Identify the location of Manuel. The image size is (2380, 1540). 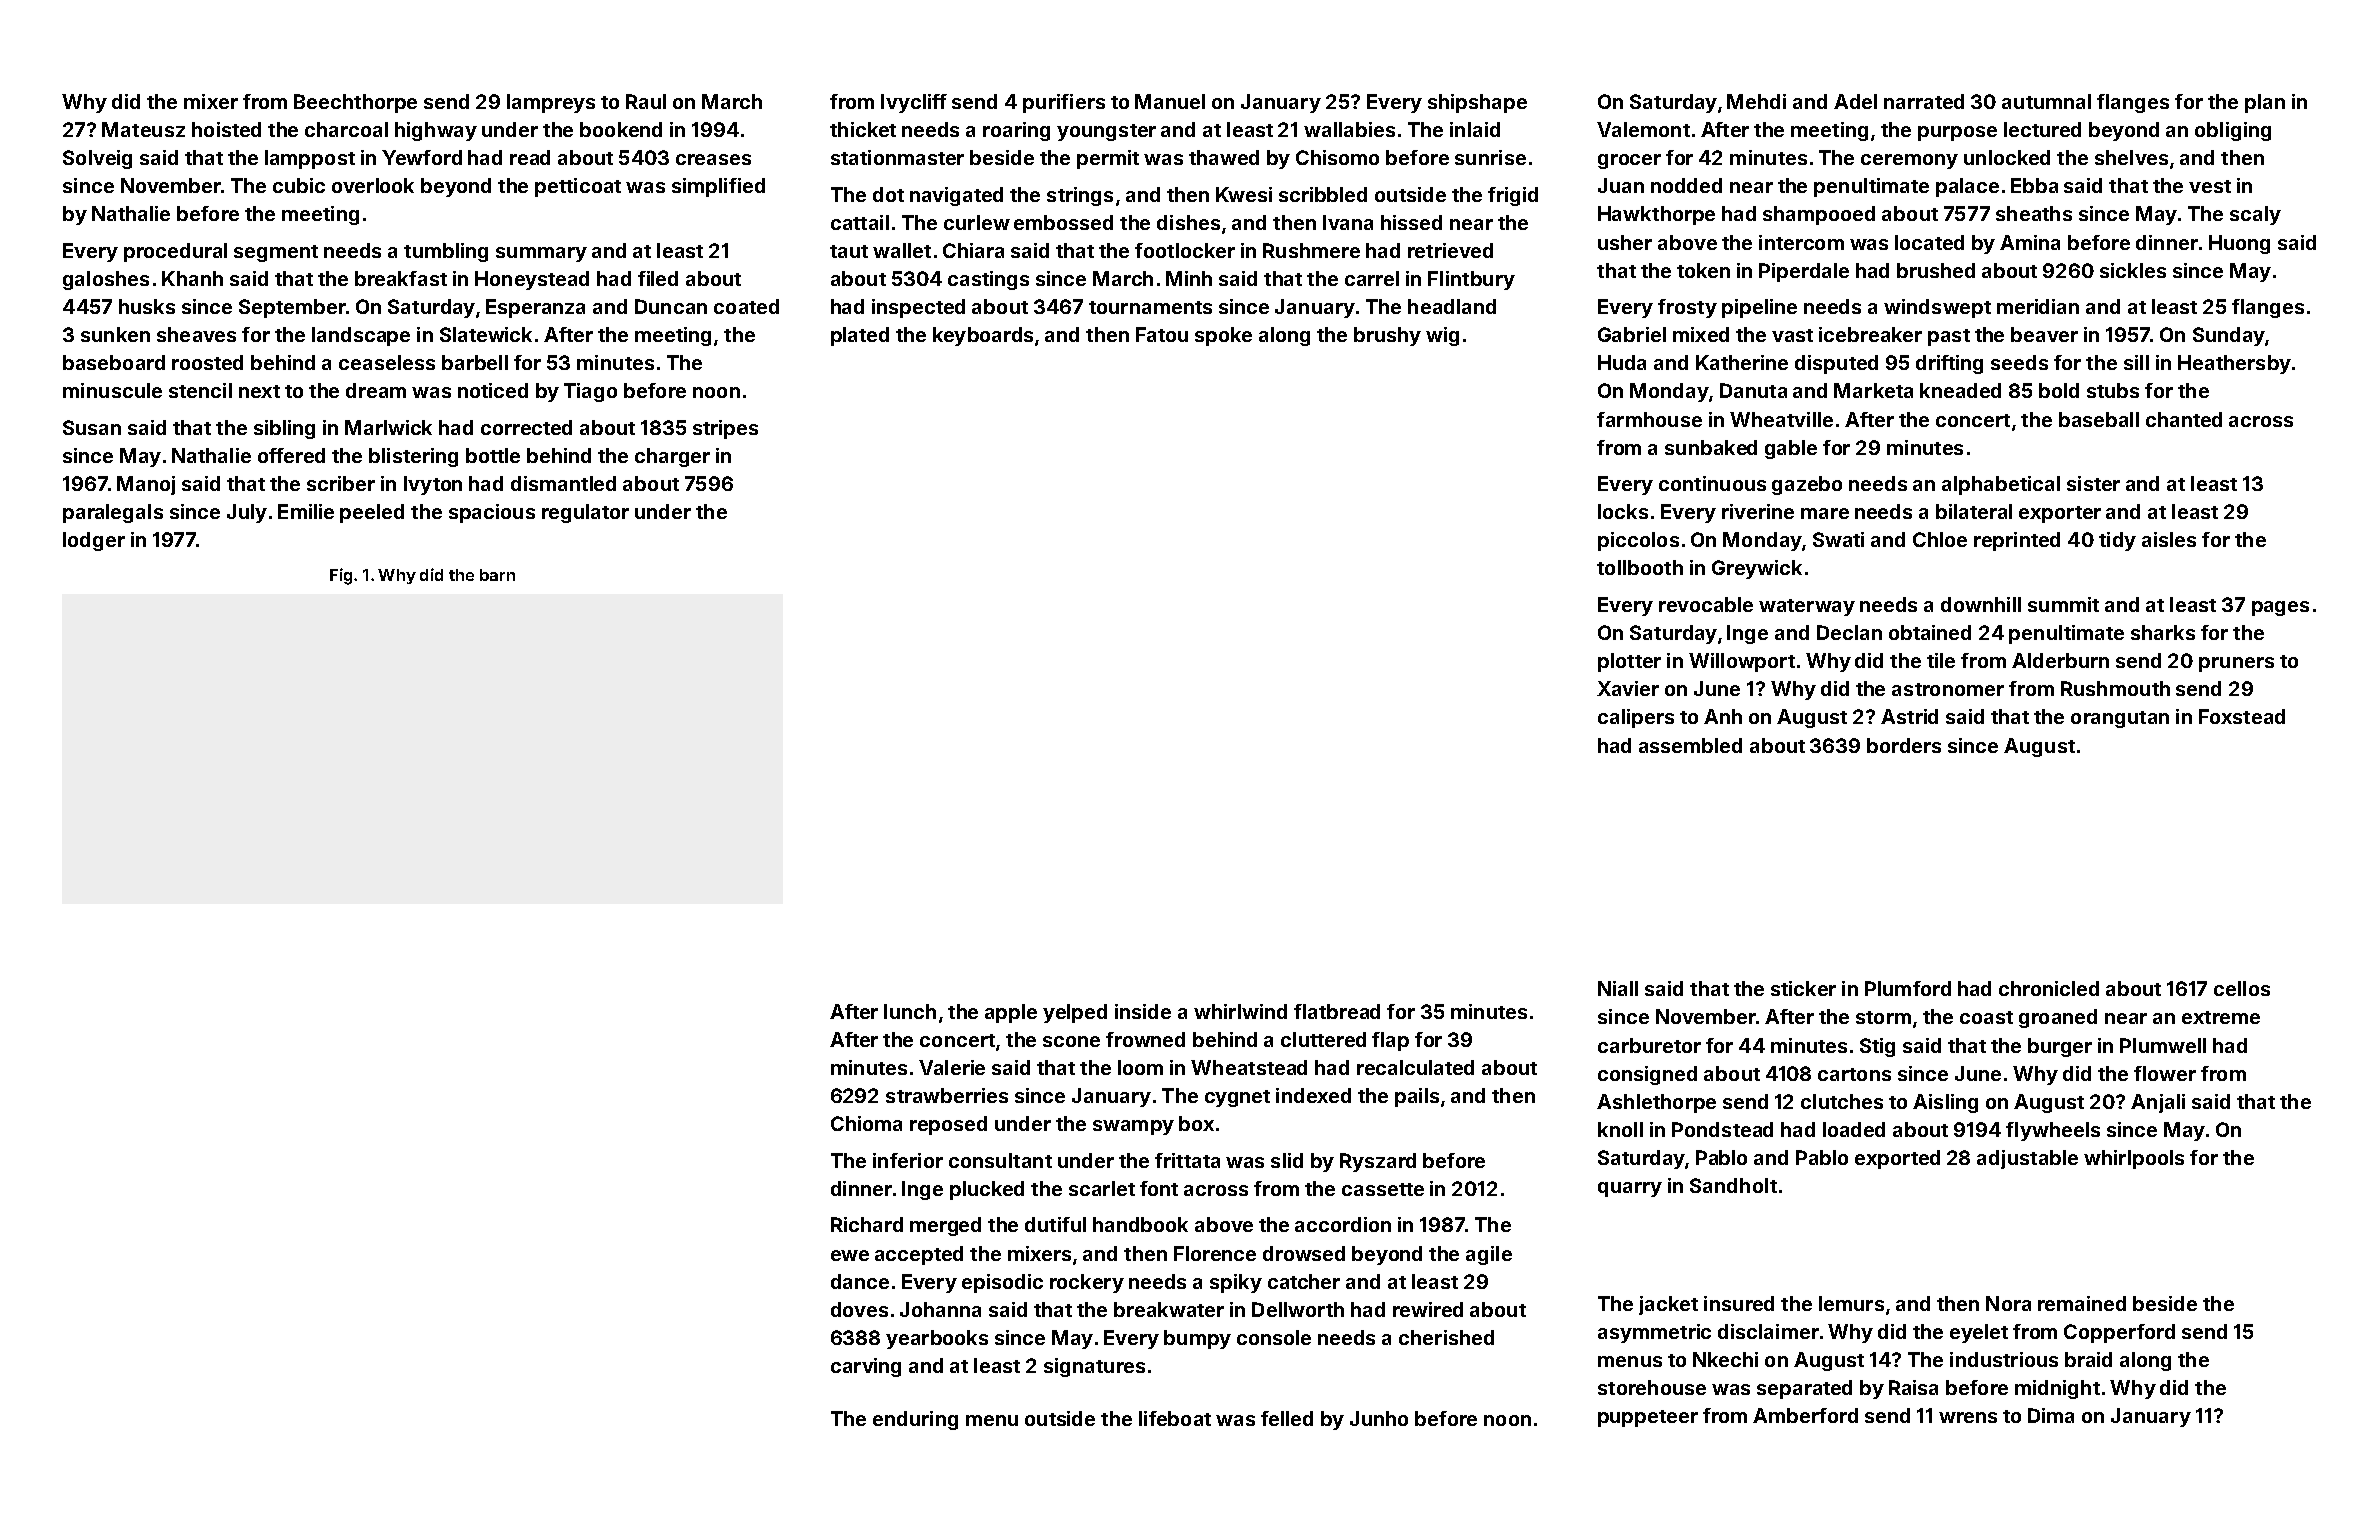
(1170, 101).
